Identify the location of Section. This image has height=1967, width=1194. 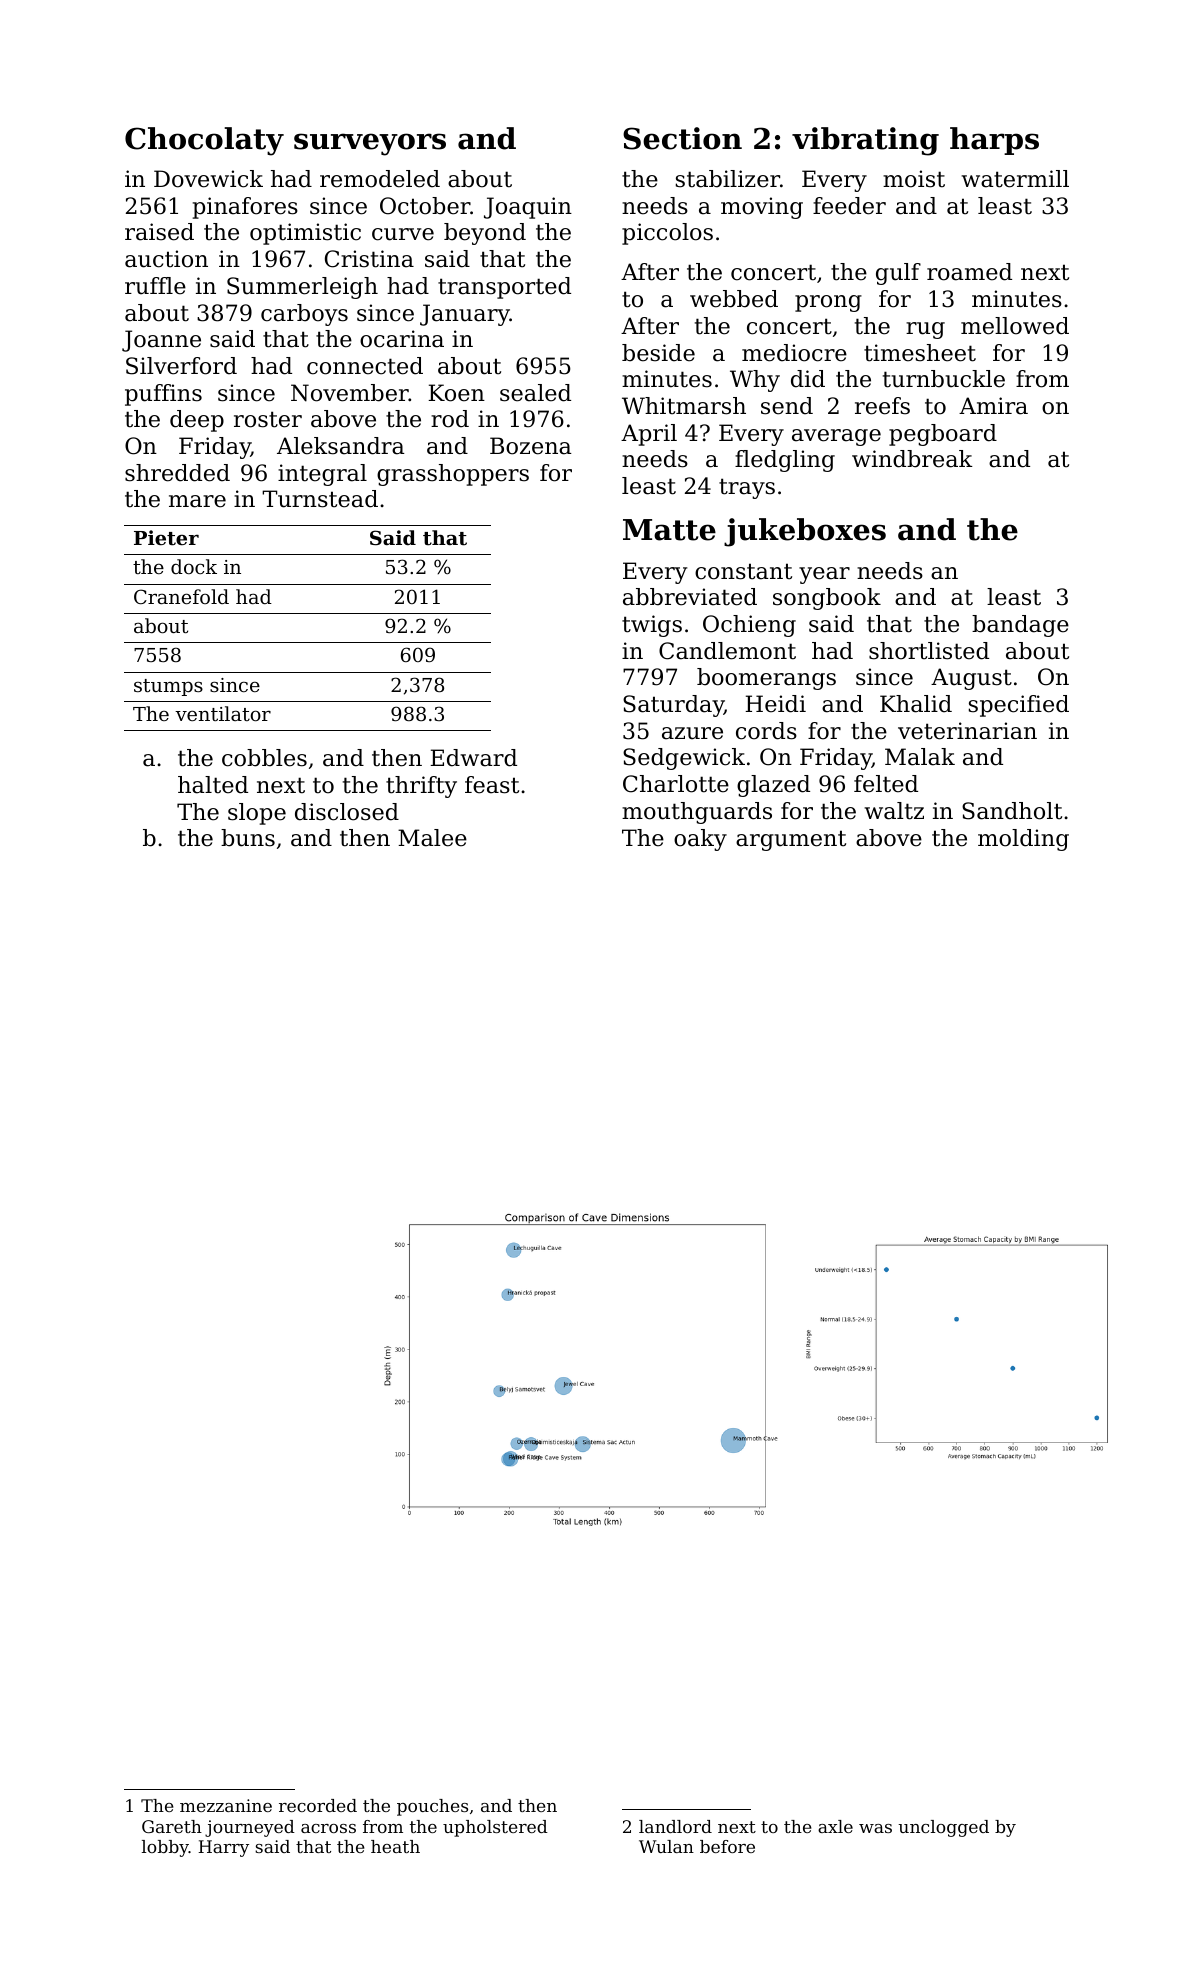
(682, 138).
